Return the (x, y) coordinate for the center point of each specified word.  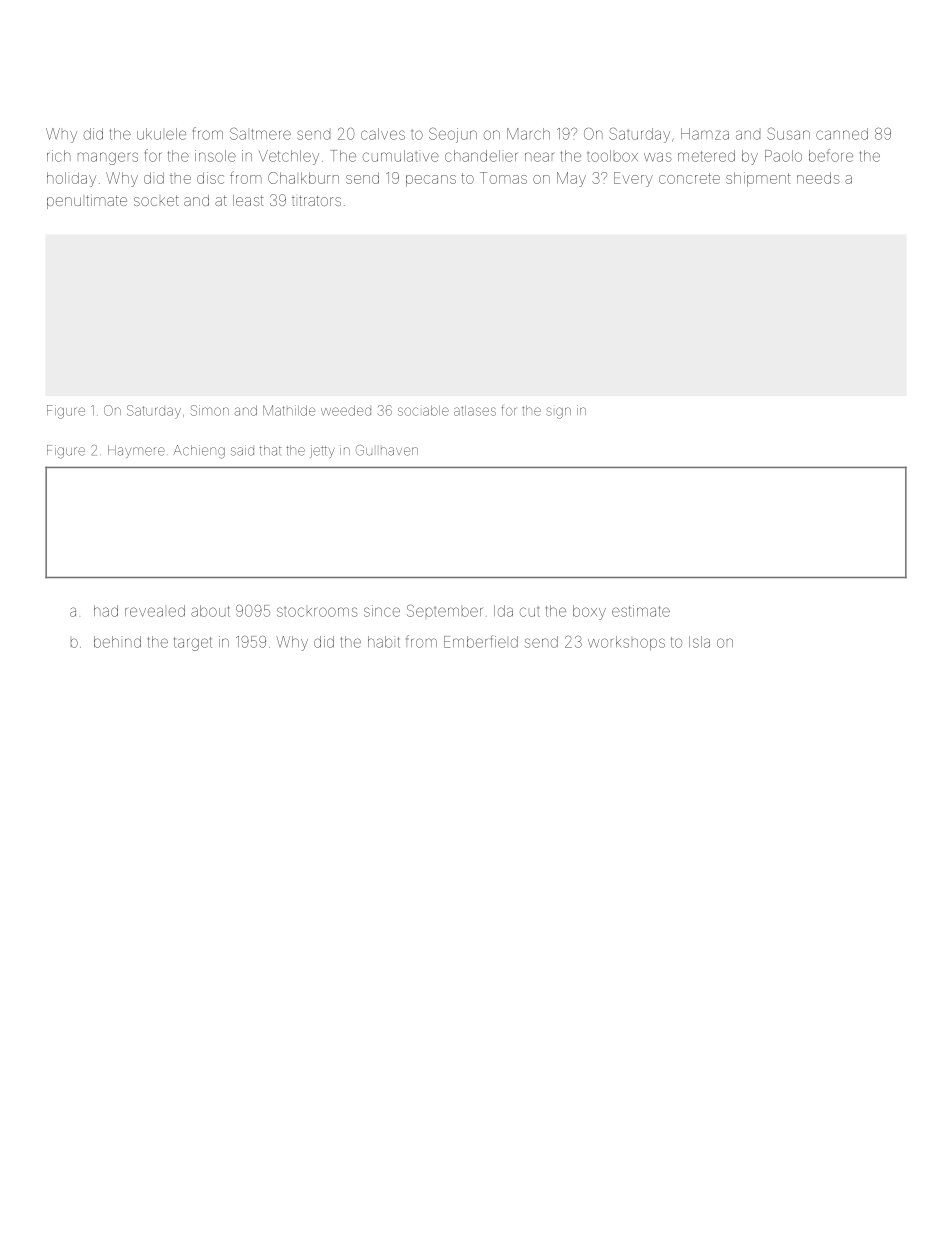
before (831, 155)
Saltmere (260, 134)
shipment (758, 179)
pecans (431, 181)
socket (156, 200)
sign (559, 413)
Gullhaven (387, 450)
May (571, 179)
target (193, 644)
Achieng (199, 452)
